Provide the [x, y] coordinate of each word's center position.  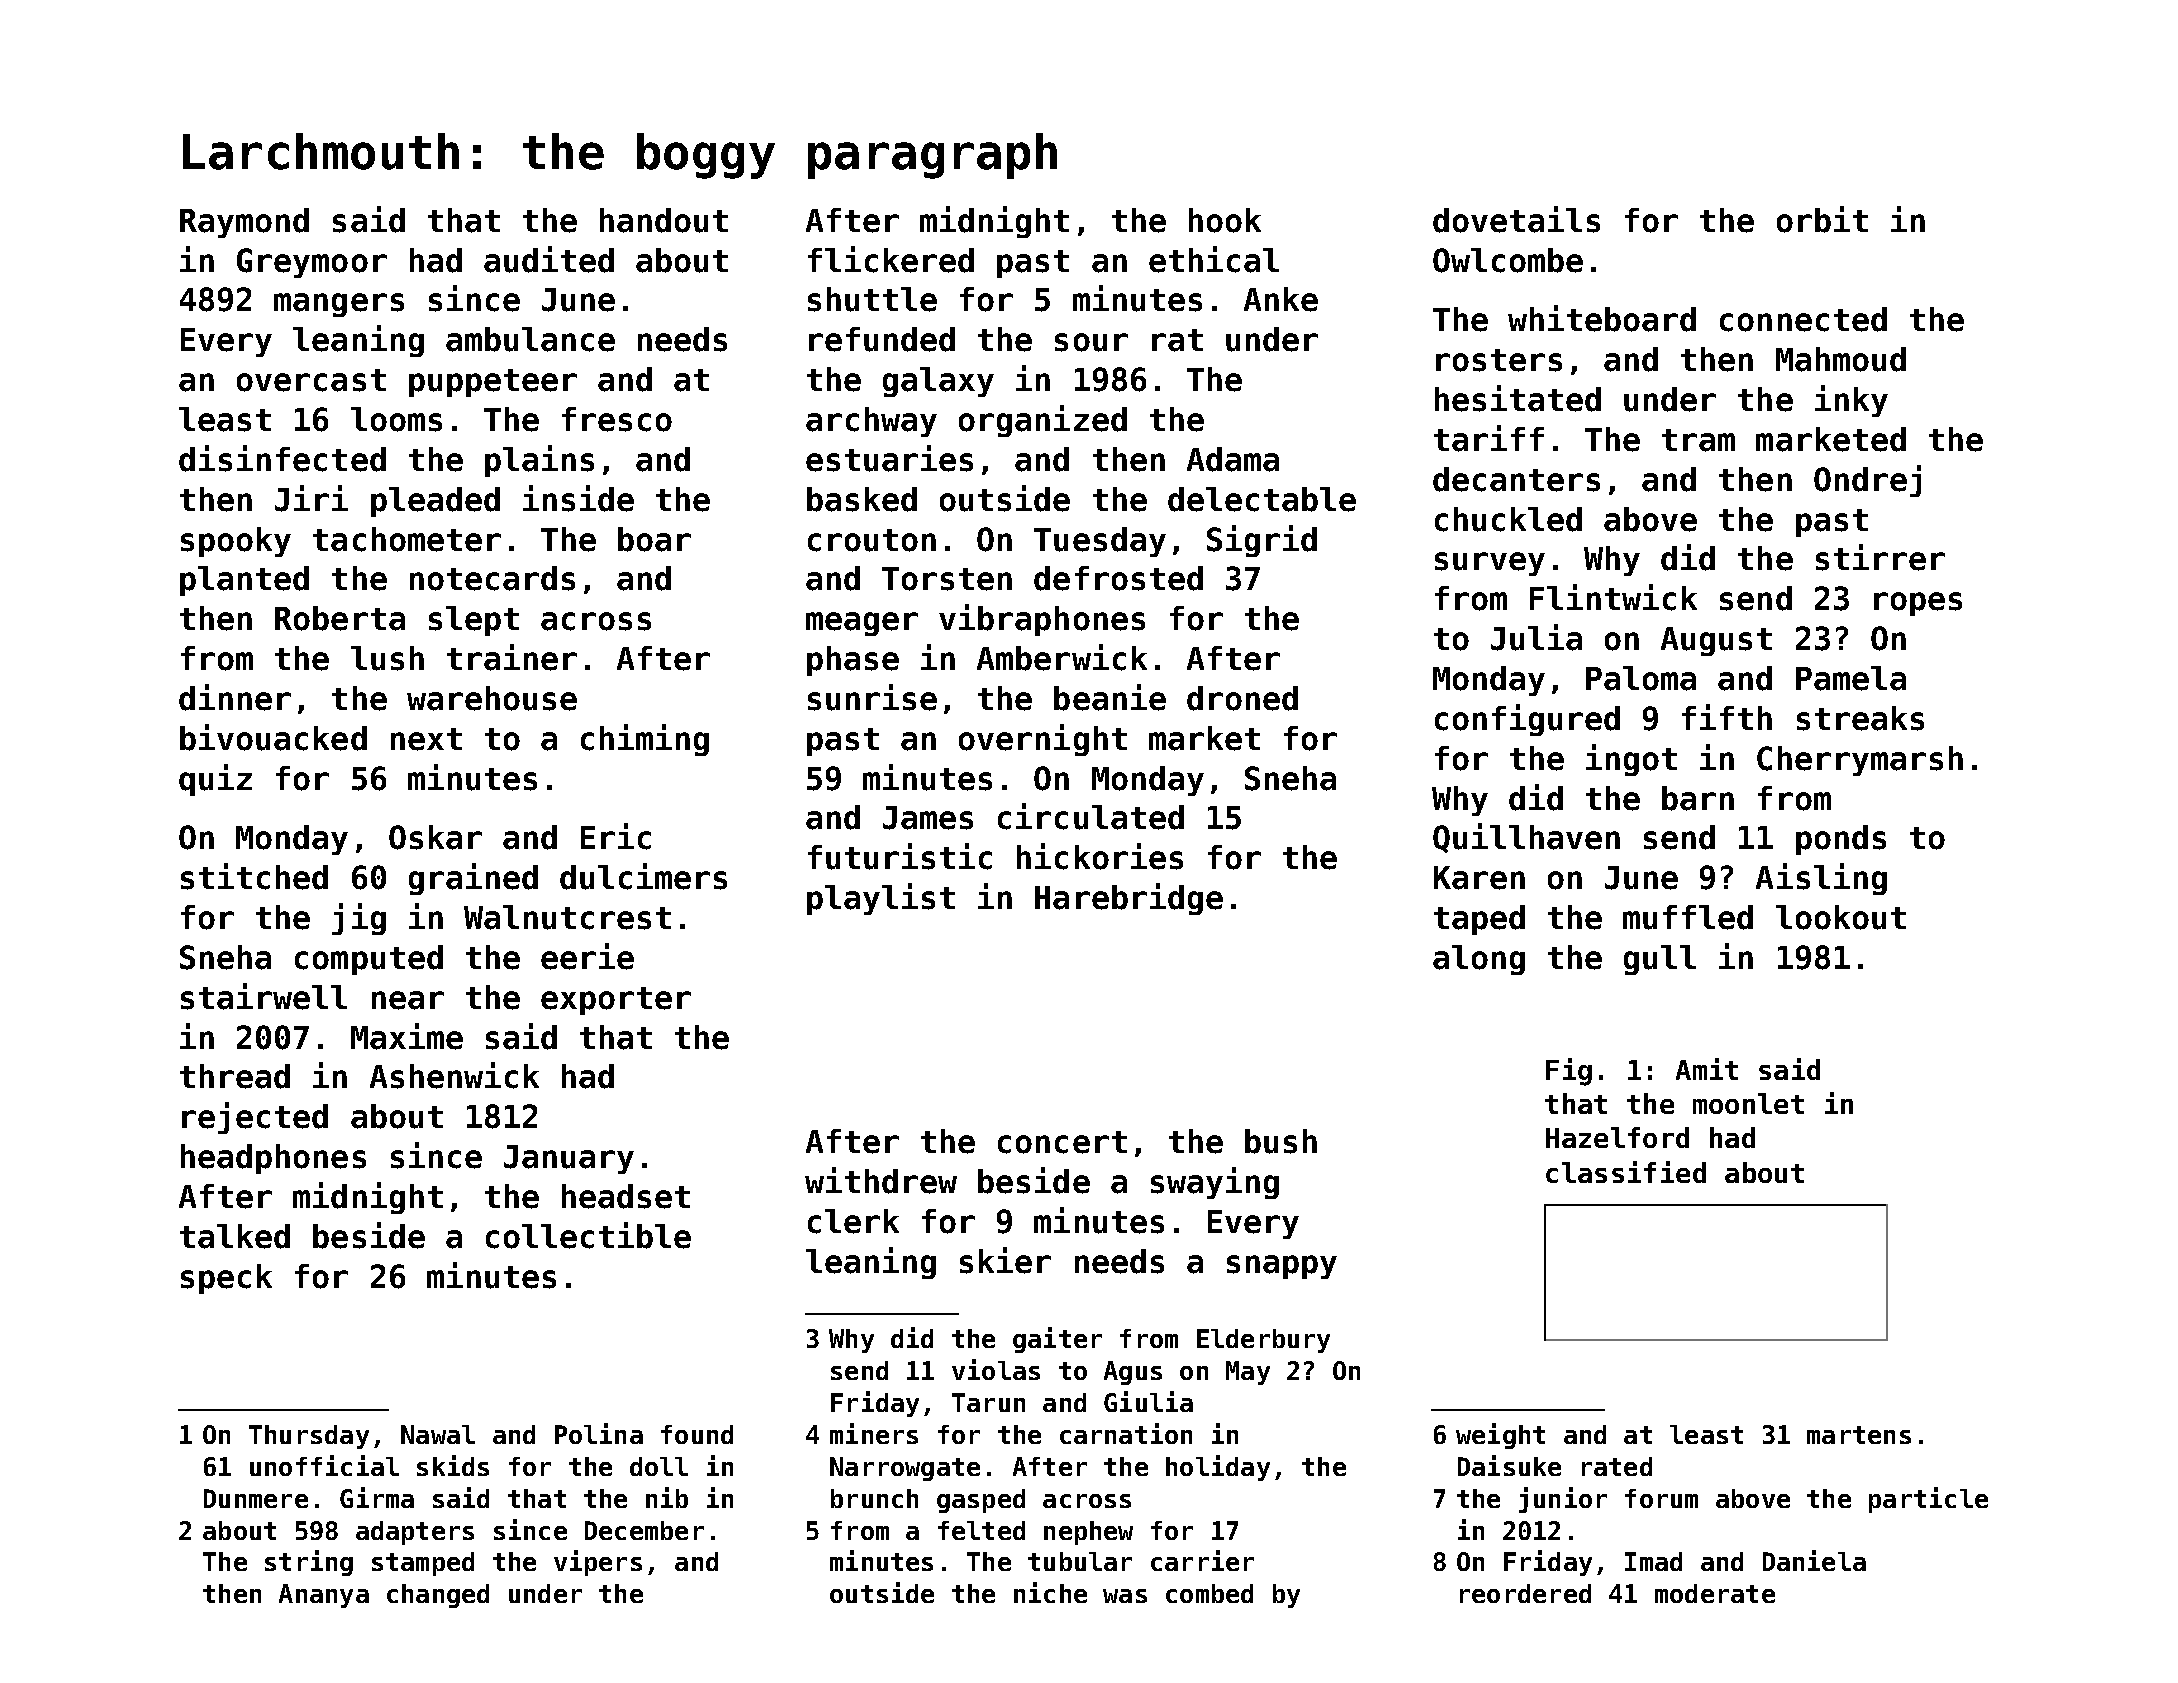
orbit [1822, 219]
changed [438, 1596]
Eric [616, 836]
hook [1225, 220]
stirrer [1880, 557]
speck [226, 1279]
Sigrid [1262, 541]
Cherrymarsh [1860, 761]
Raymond [244, 223]
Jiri [311, 498]
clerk [853, 1221]
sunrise [872, 697]
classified [1626, 1172]
